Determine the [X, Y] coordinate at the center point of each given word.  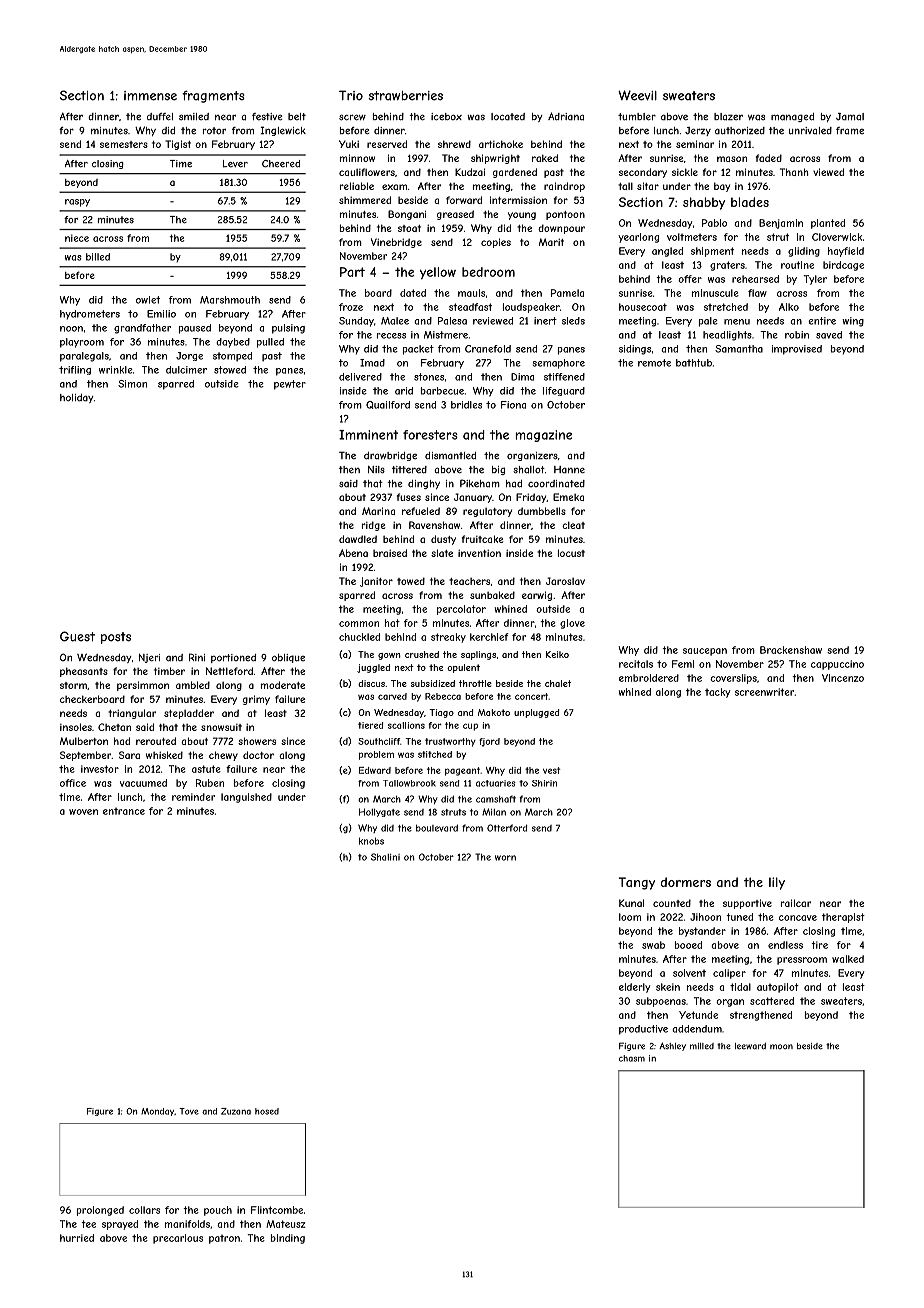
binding [288, 1239]
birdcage [843, 266]
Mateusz [286, 1224]
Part [352, 272]
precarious [178, 1239]
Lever [235, 164]
